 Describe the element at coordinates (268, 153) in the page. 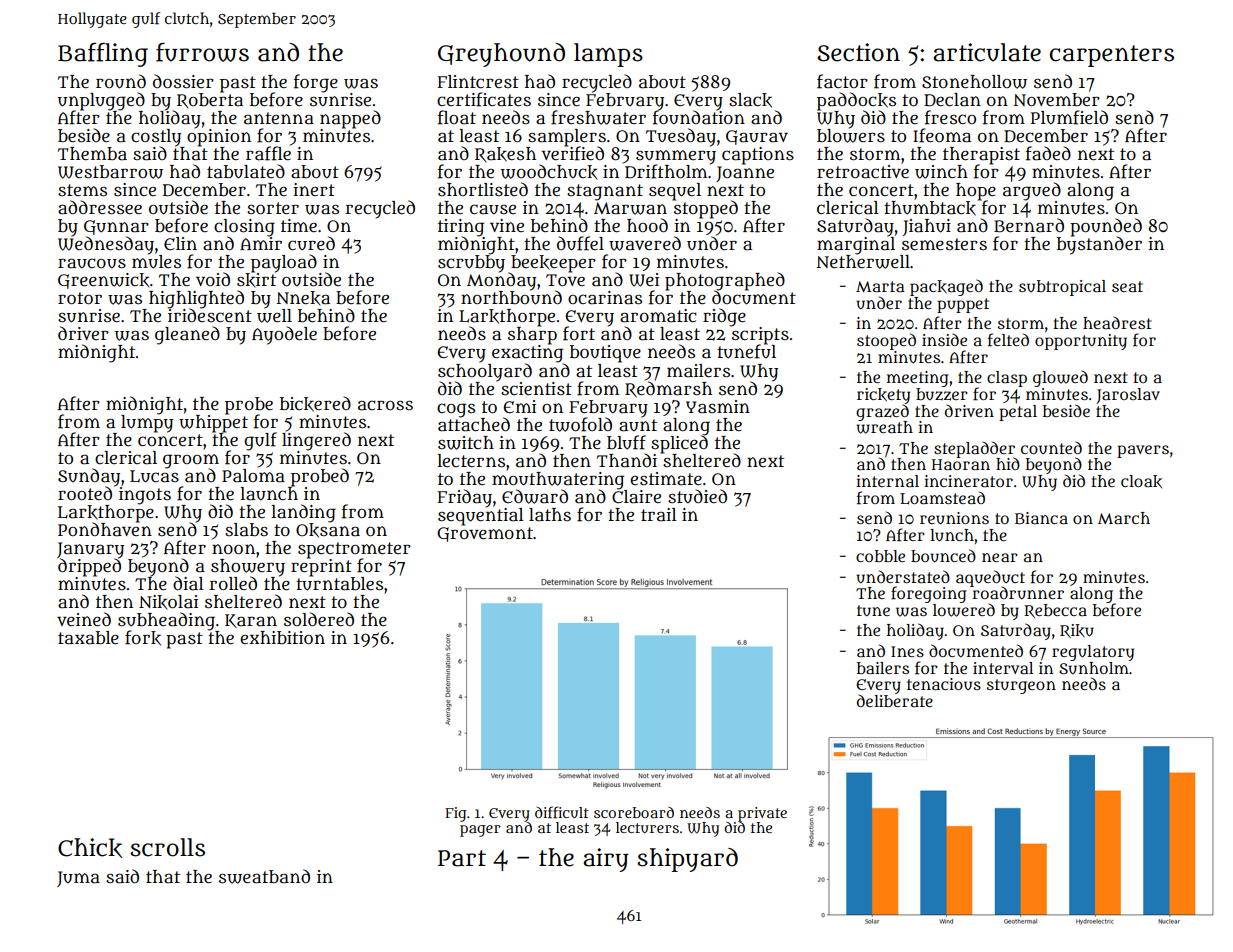

I see `raffle` at that location.
